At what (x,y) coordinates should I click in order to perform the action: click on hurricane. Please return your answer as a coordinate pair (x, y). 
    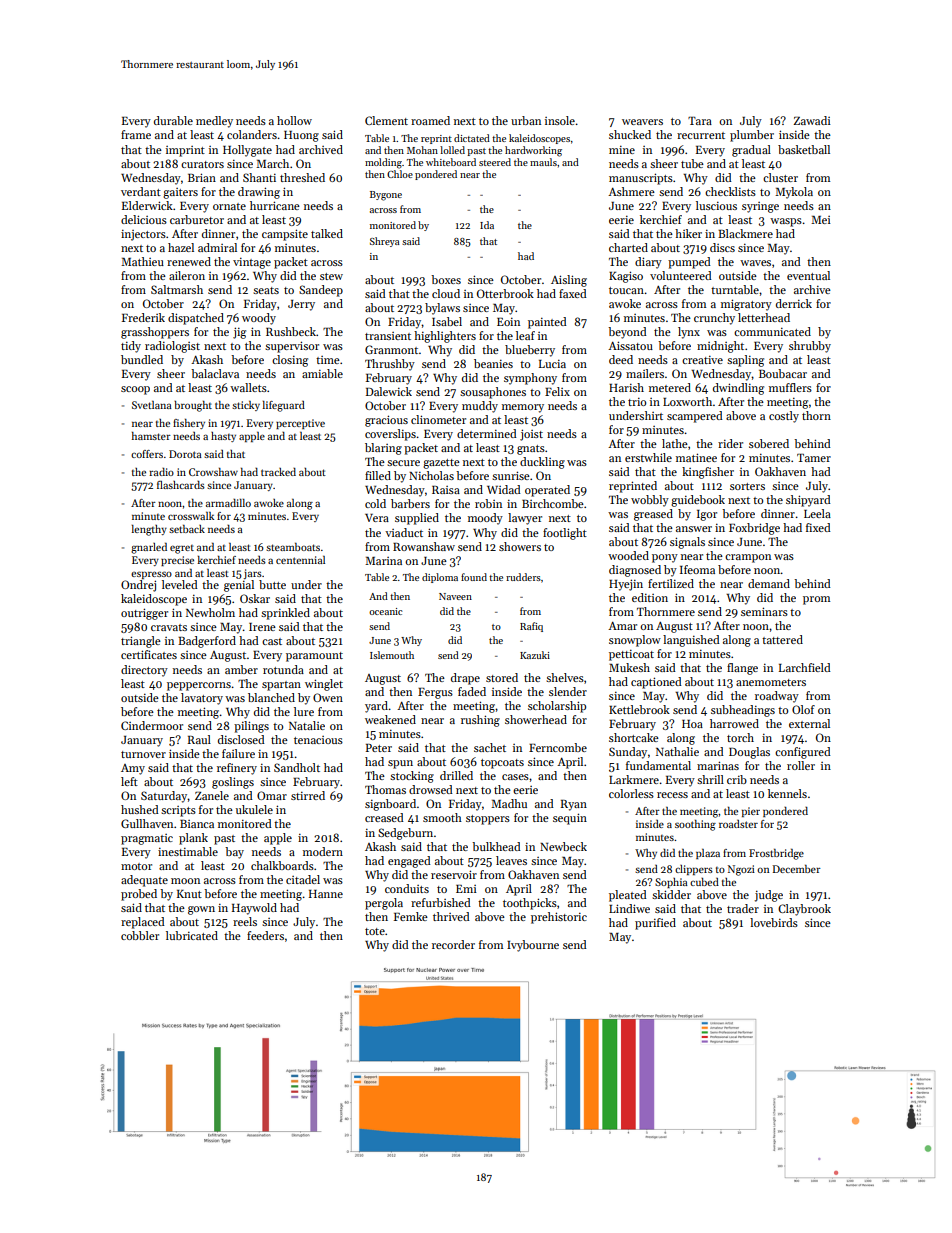
    Looking at the image, I should click on (275, 205).
